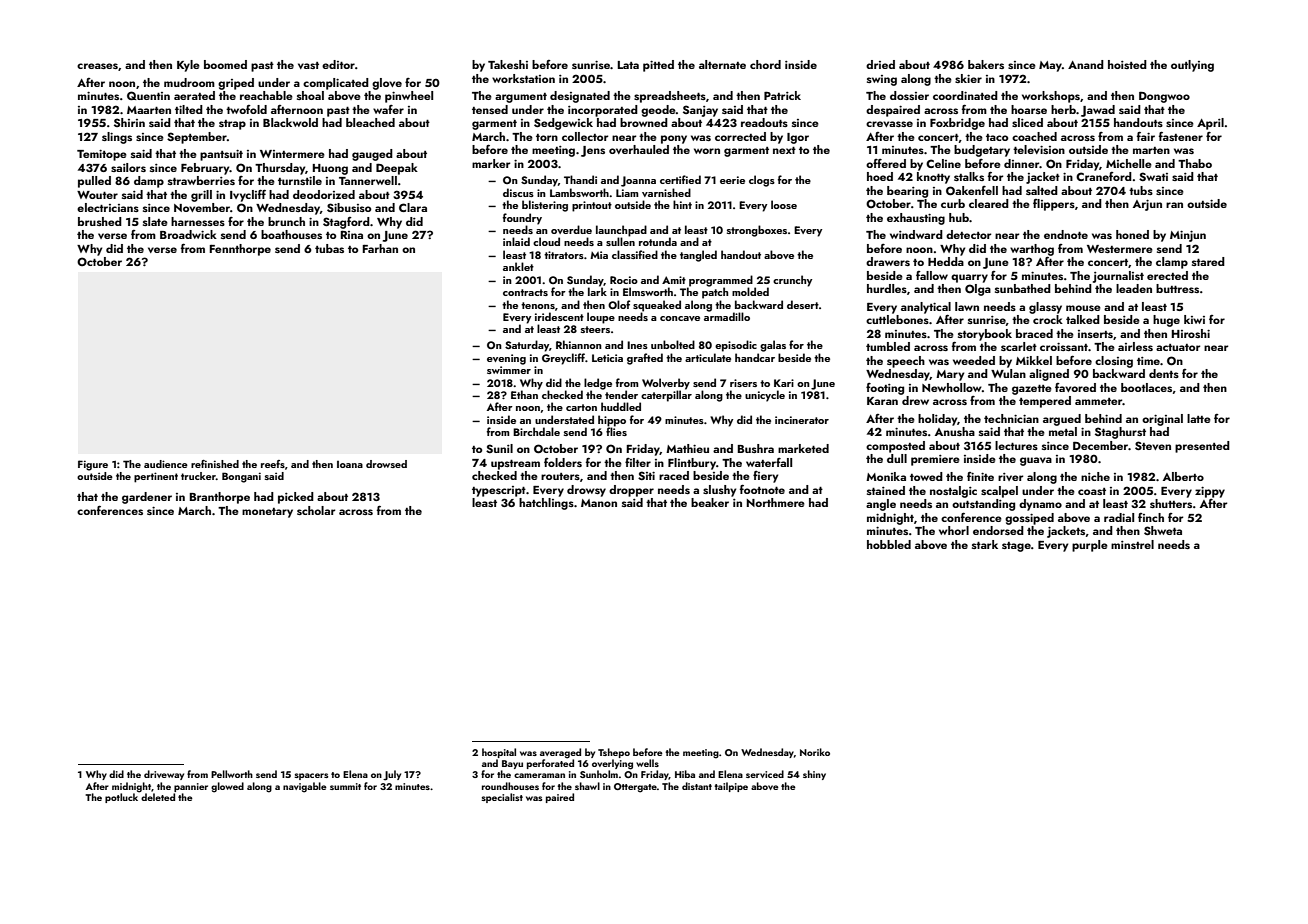  I want to click on spreadsheets, so click(670, 97).
